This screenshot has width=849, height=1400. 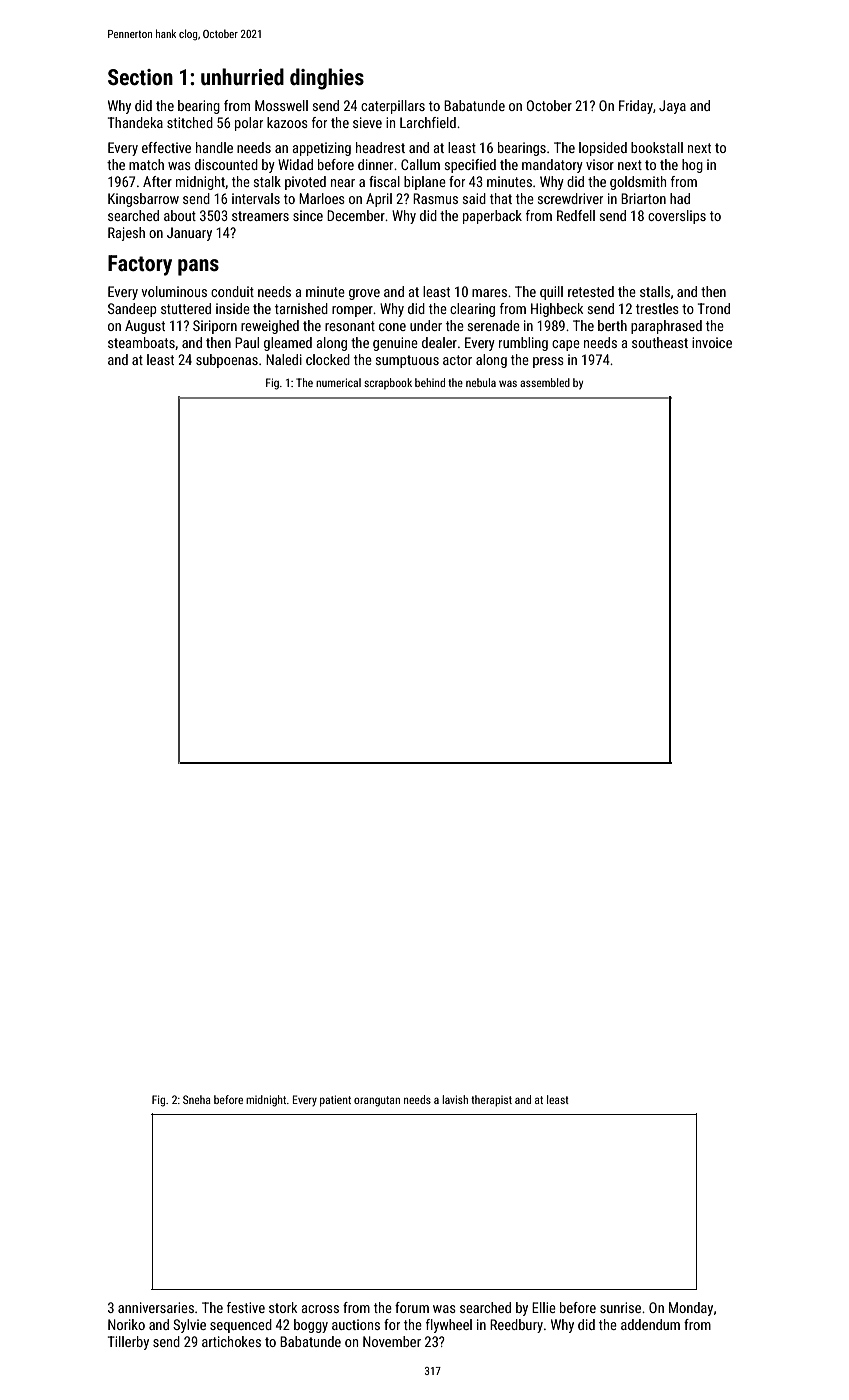 What do you see at coordinates (242, 76) in the screenshot?
I see `unhurried` at bounding box center [242, 76].
